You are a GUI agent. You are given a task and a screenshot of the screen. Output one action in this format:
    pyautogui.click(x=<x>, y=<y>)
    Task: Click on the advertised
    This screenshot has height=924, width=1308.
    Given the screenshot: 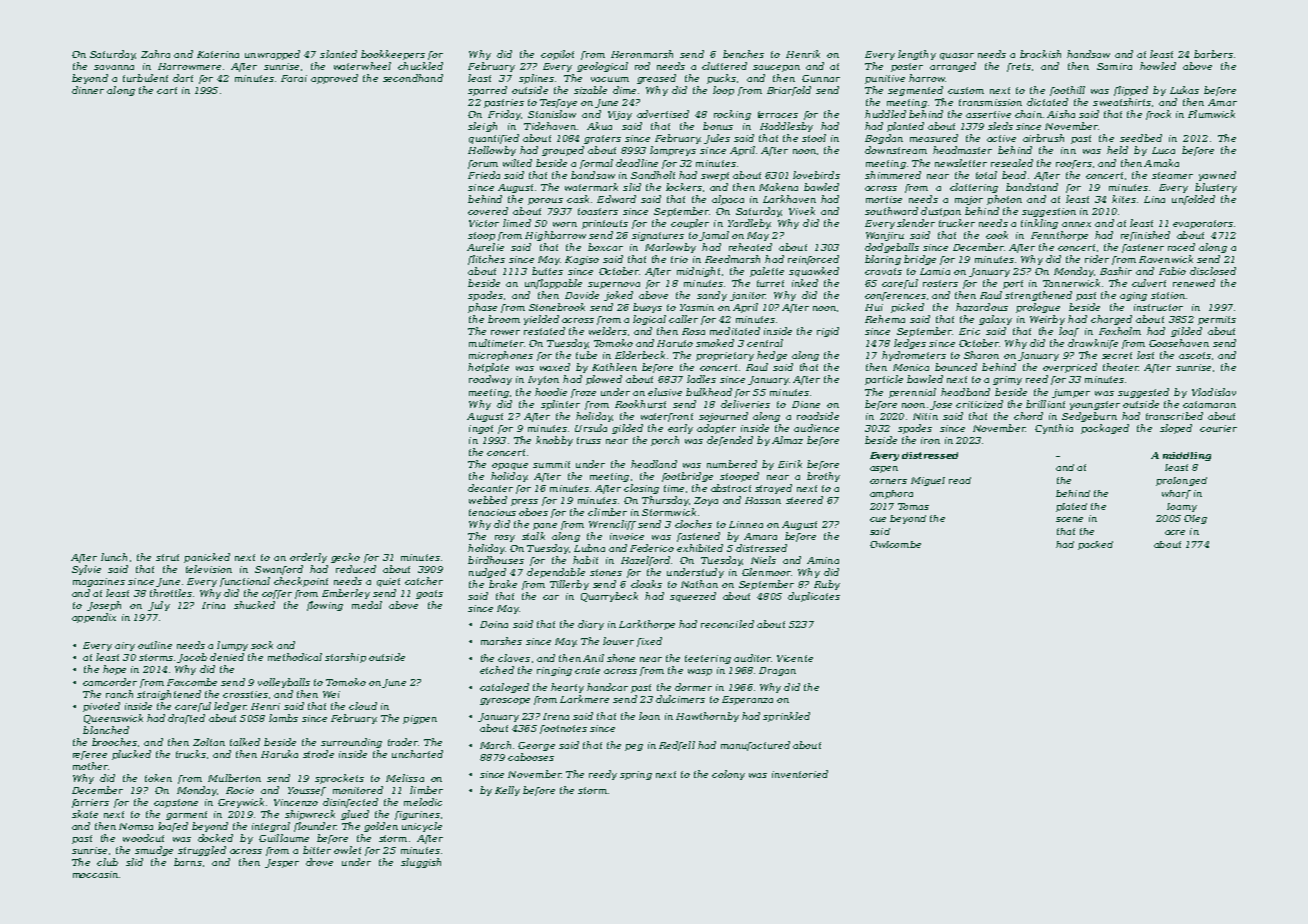 What is the action you would take?
    pyautogui.click(x=663, y=114)
